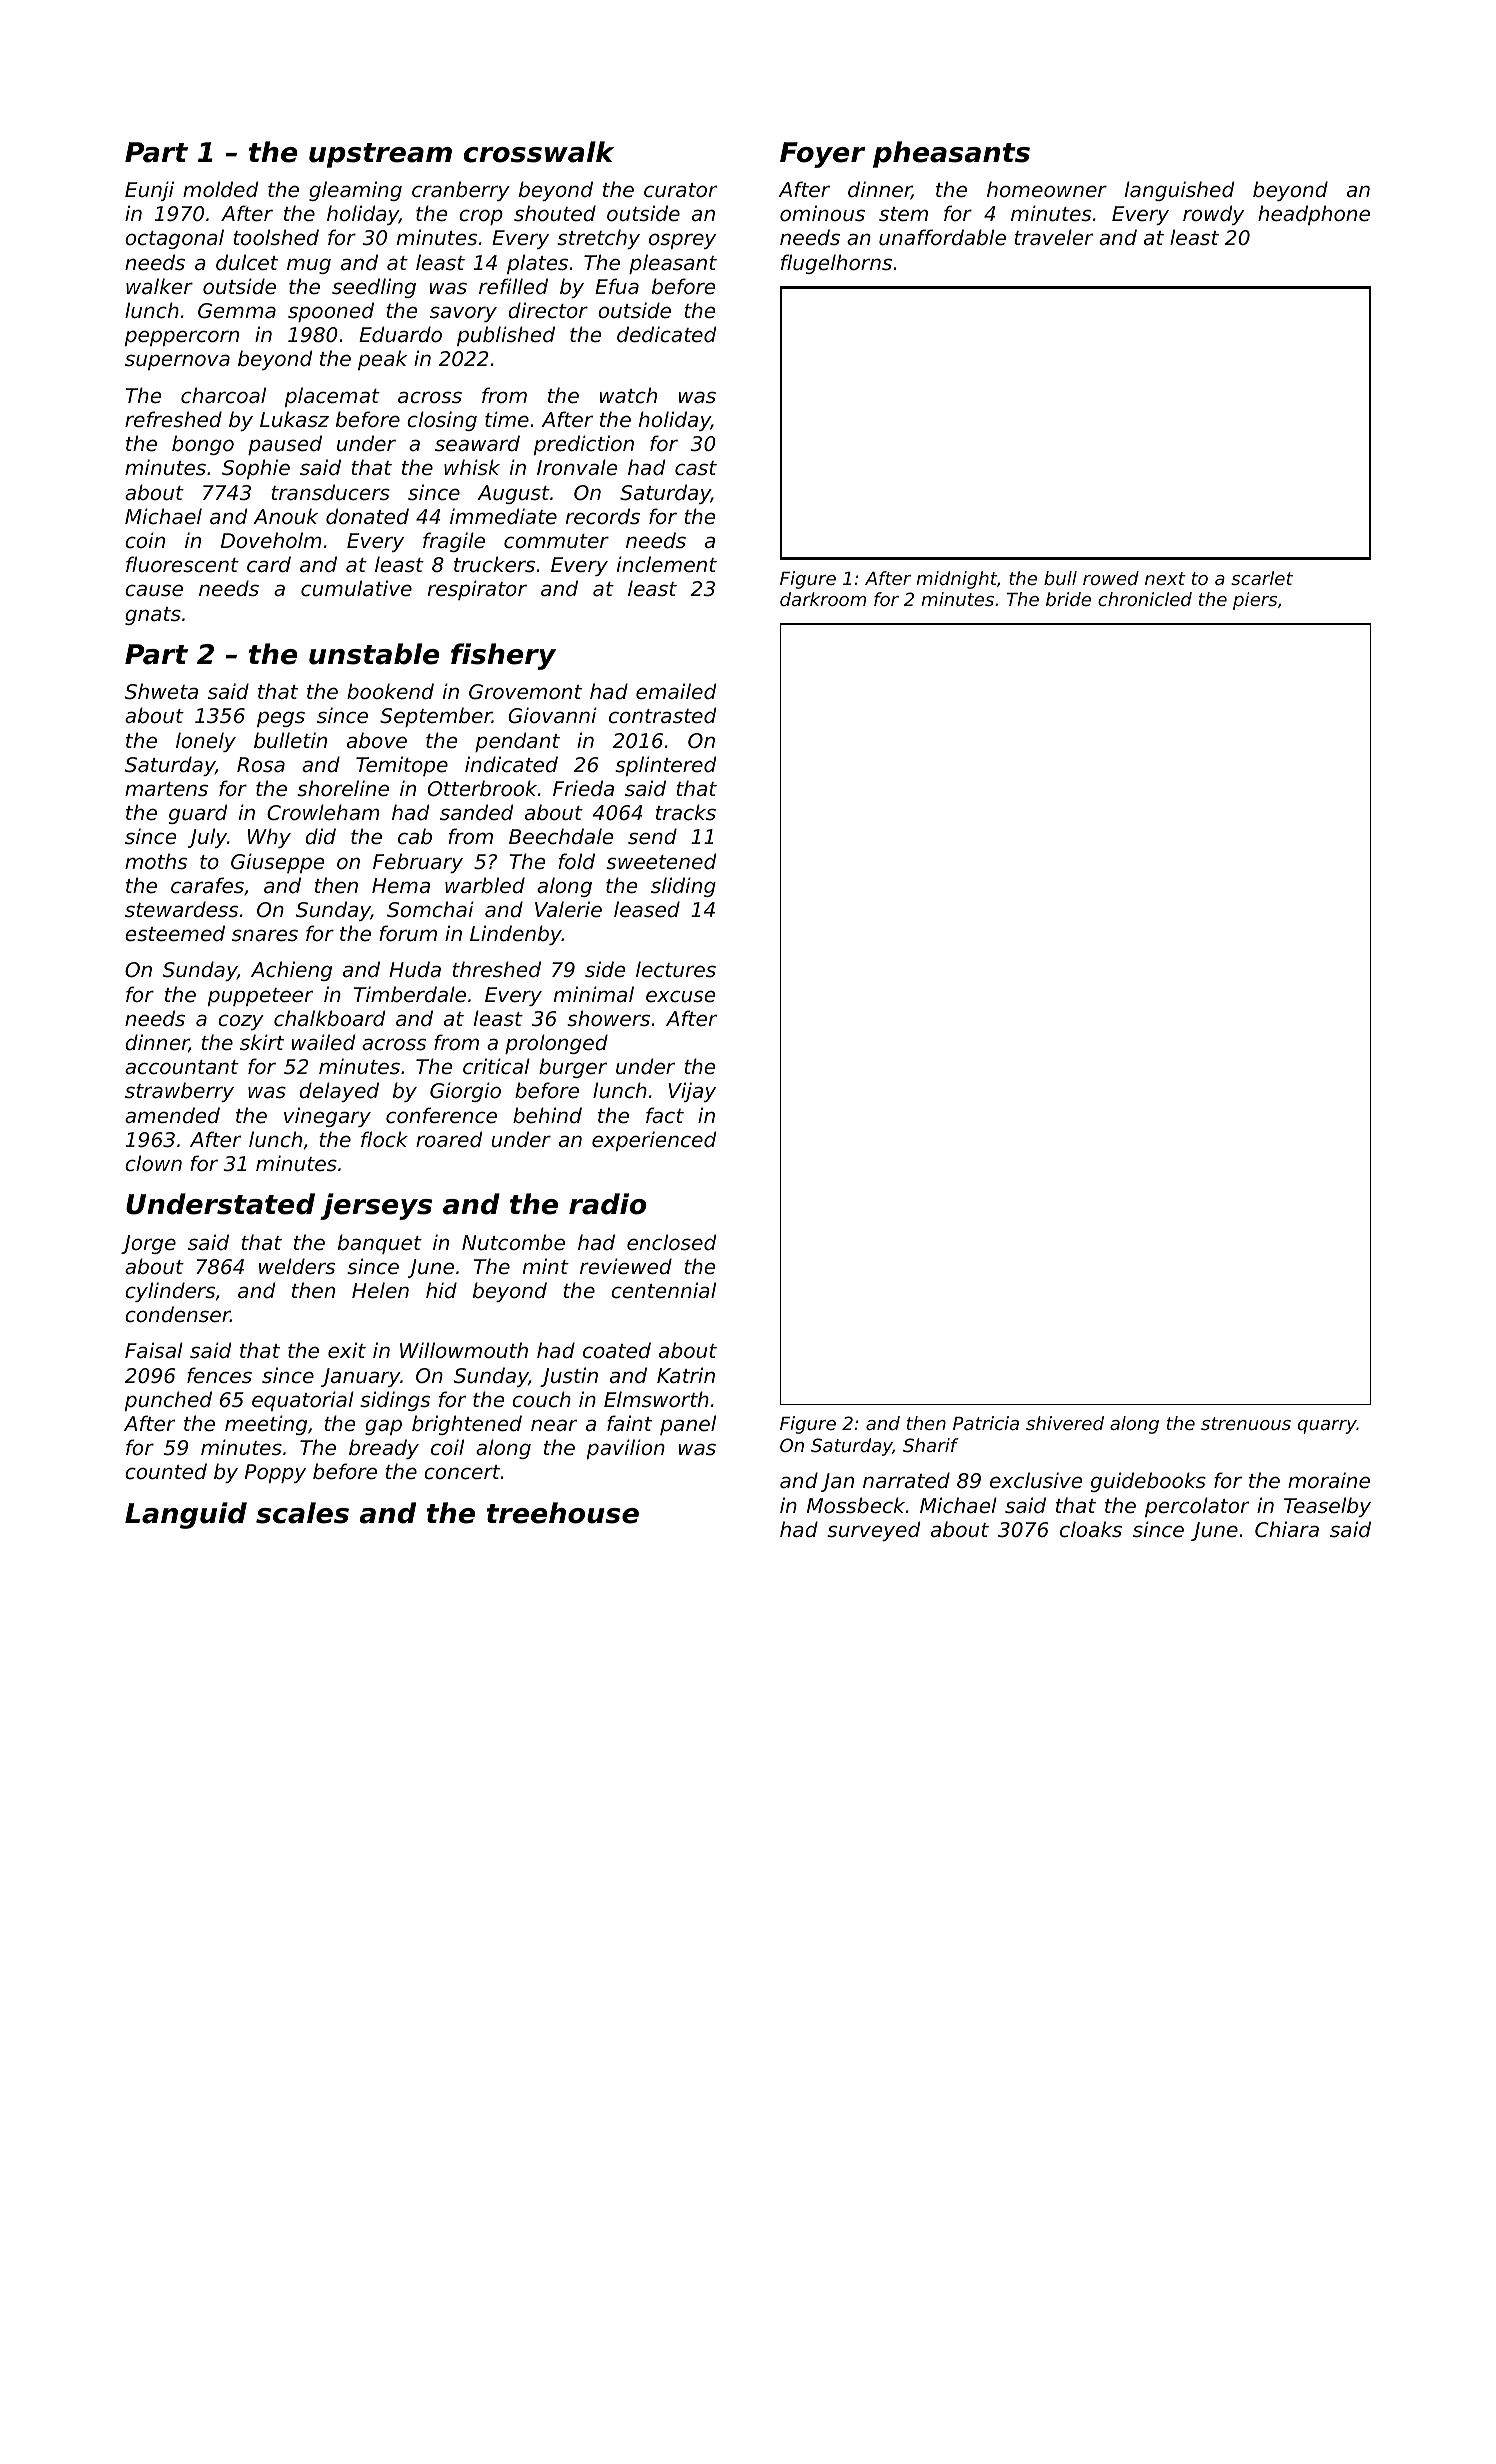 The width and height of the screenshot is (1496, 2464). What do you see at coordinates (149, 191) in the screenshot?
I see `Eunji` at bounding box center [149, 191].
